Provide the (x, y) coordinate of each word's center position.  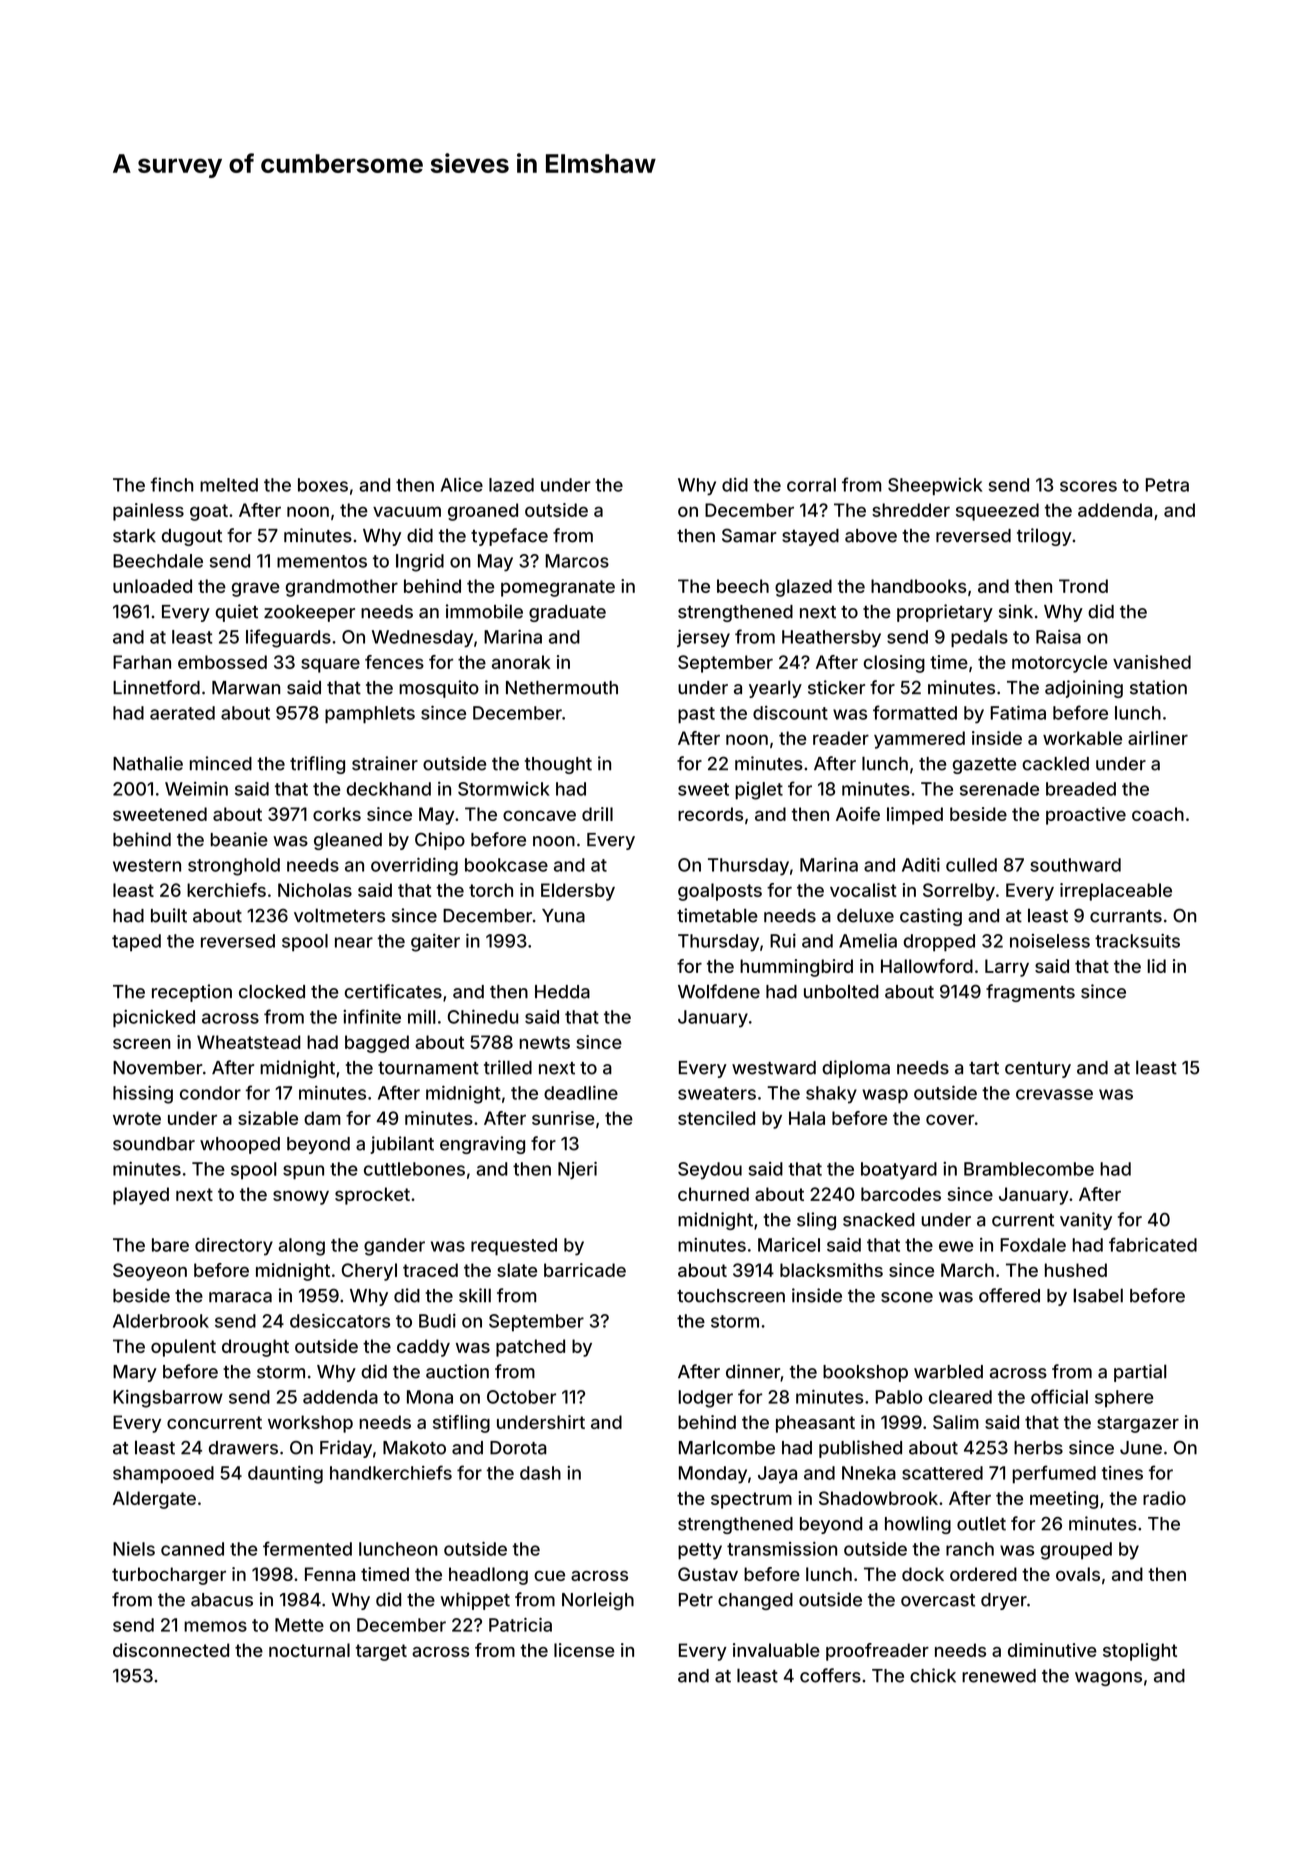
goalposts (720, 892)
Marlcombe (727, 1448)
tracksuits (1137, 941)
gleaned (348, 841)
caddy (423, 1348)
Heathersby (831, 639)
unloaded (152, 586)
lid (1156, 966)
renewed (999, 1676)
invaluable (776, 1650)
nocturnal (309, 1650)
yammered (919, 740)
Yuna (563, 916)
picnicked (154, 1019)
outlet (981, 1524)
